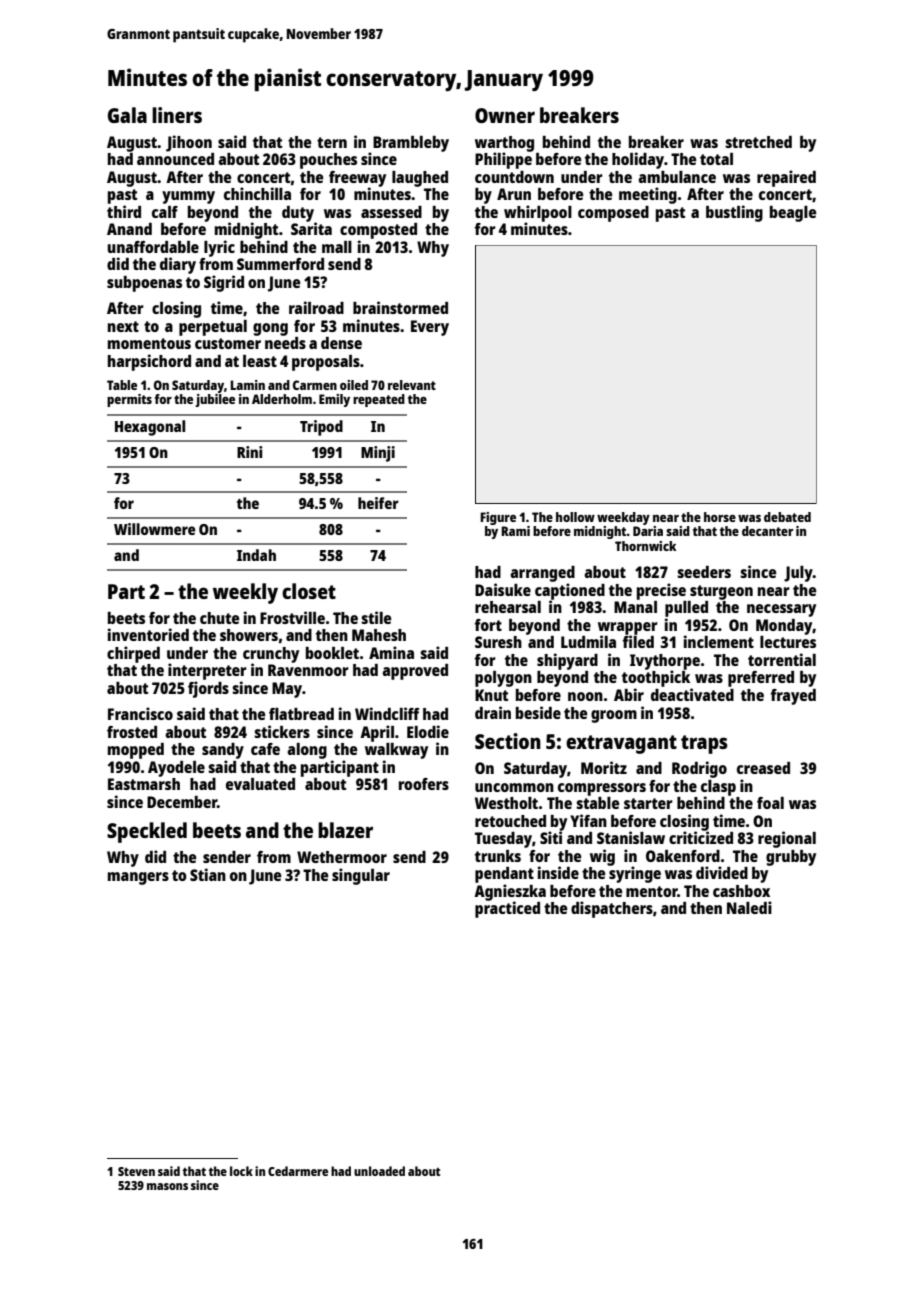 Image resolution: width=924 pixels, height=1308 pixels. Describe the element at coordinates (701, 837) in the image. I see `criticized` at that location.
